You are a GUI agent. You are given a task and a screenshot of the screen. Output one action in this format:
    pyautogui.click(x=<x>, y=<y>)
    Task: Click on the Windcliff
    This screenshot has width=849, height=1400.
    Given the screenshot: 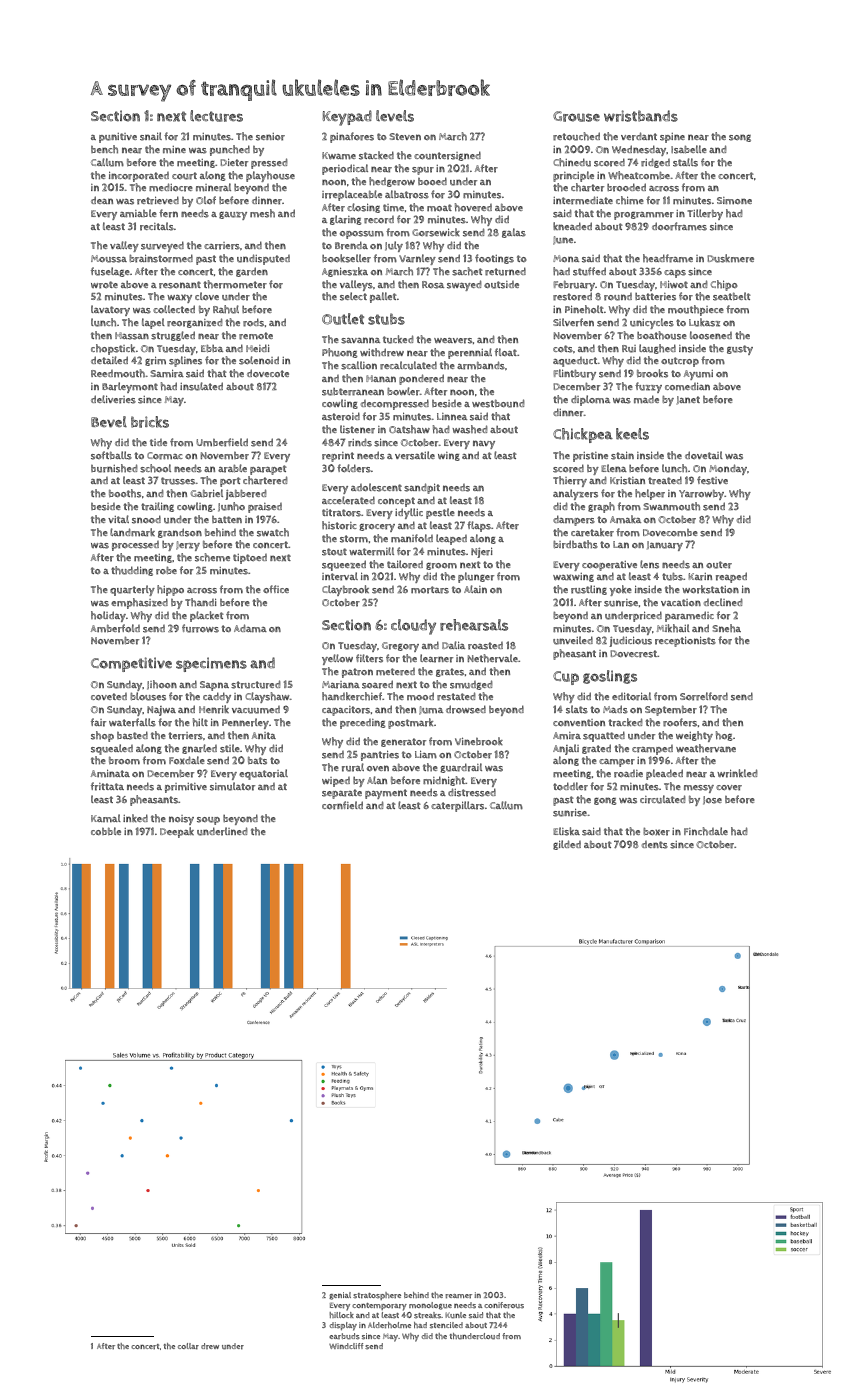 What is the action you would take?
    pyautogui.click(x=346, y=1346)
